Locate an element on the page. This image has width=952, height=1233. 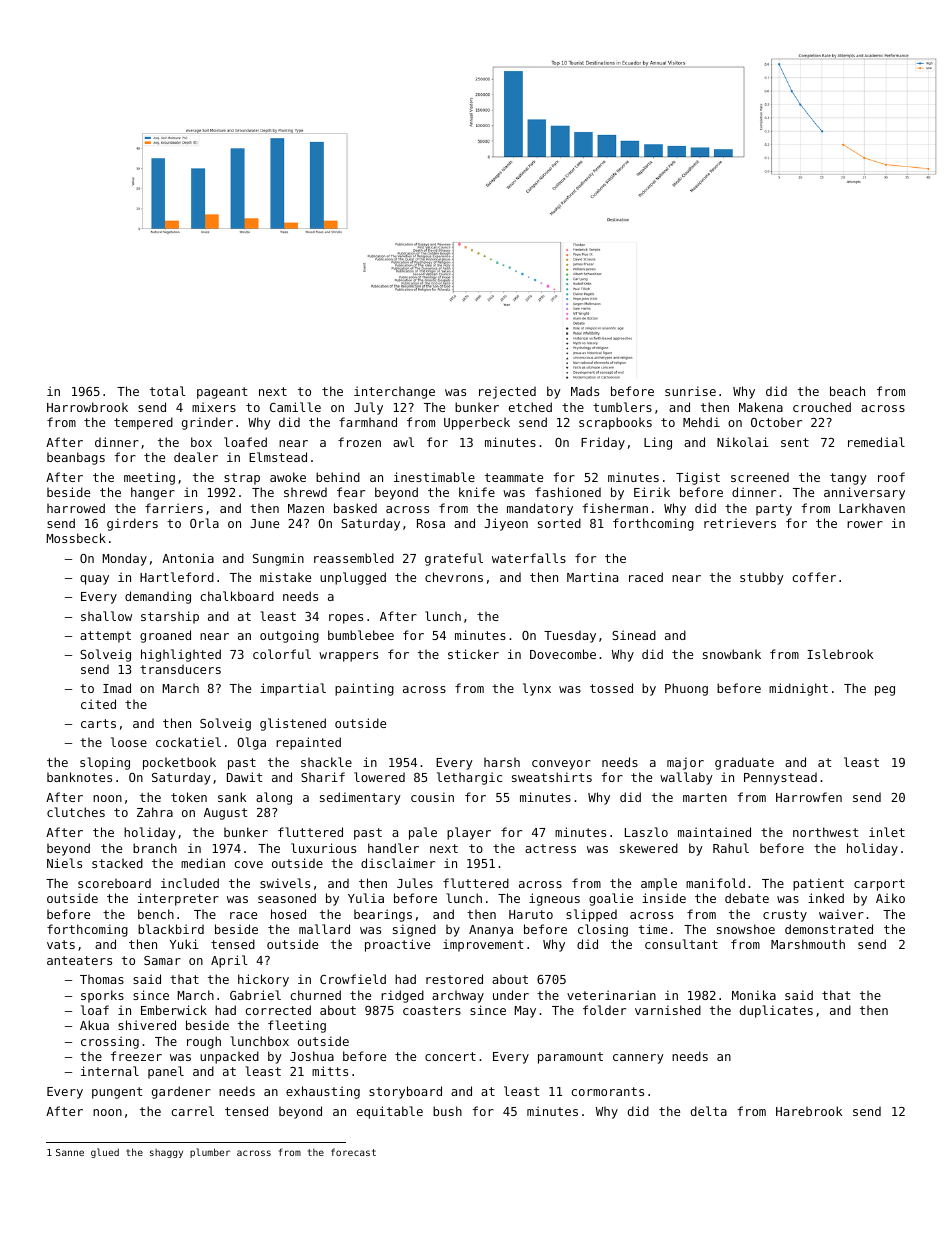
pale is located at coordinates (423, 833).
